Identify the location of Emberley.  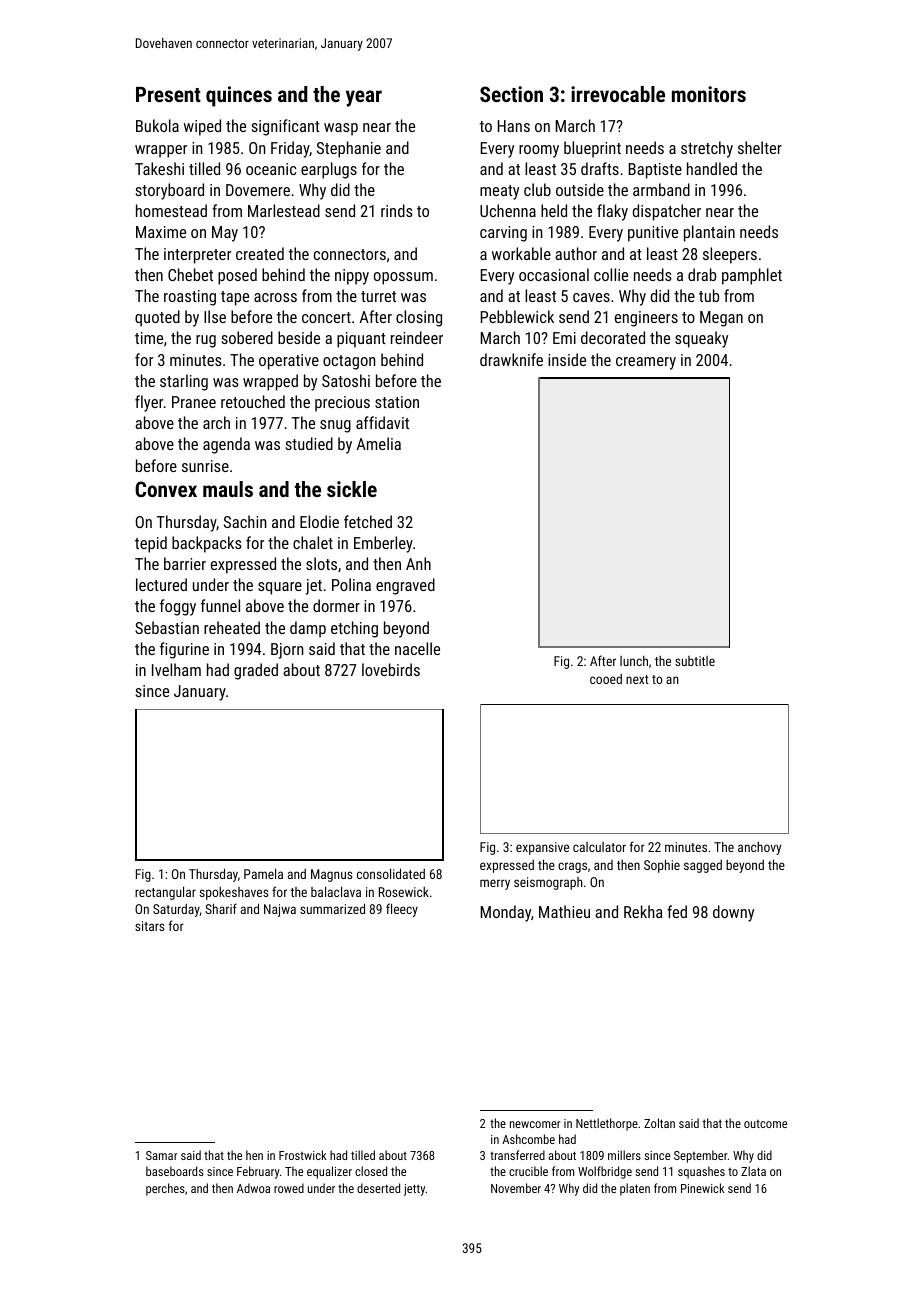
(383, 544).
